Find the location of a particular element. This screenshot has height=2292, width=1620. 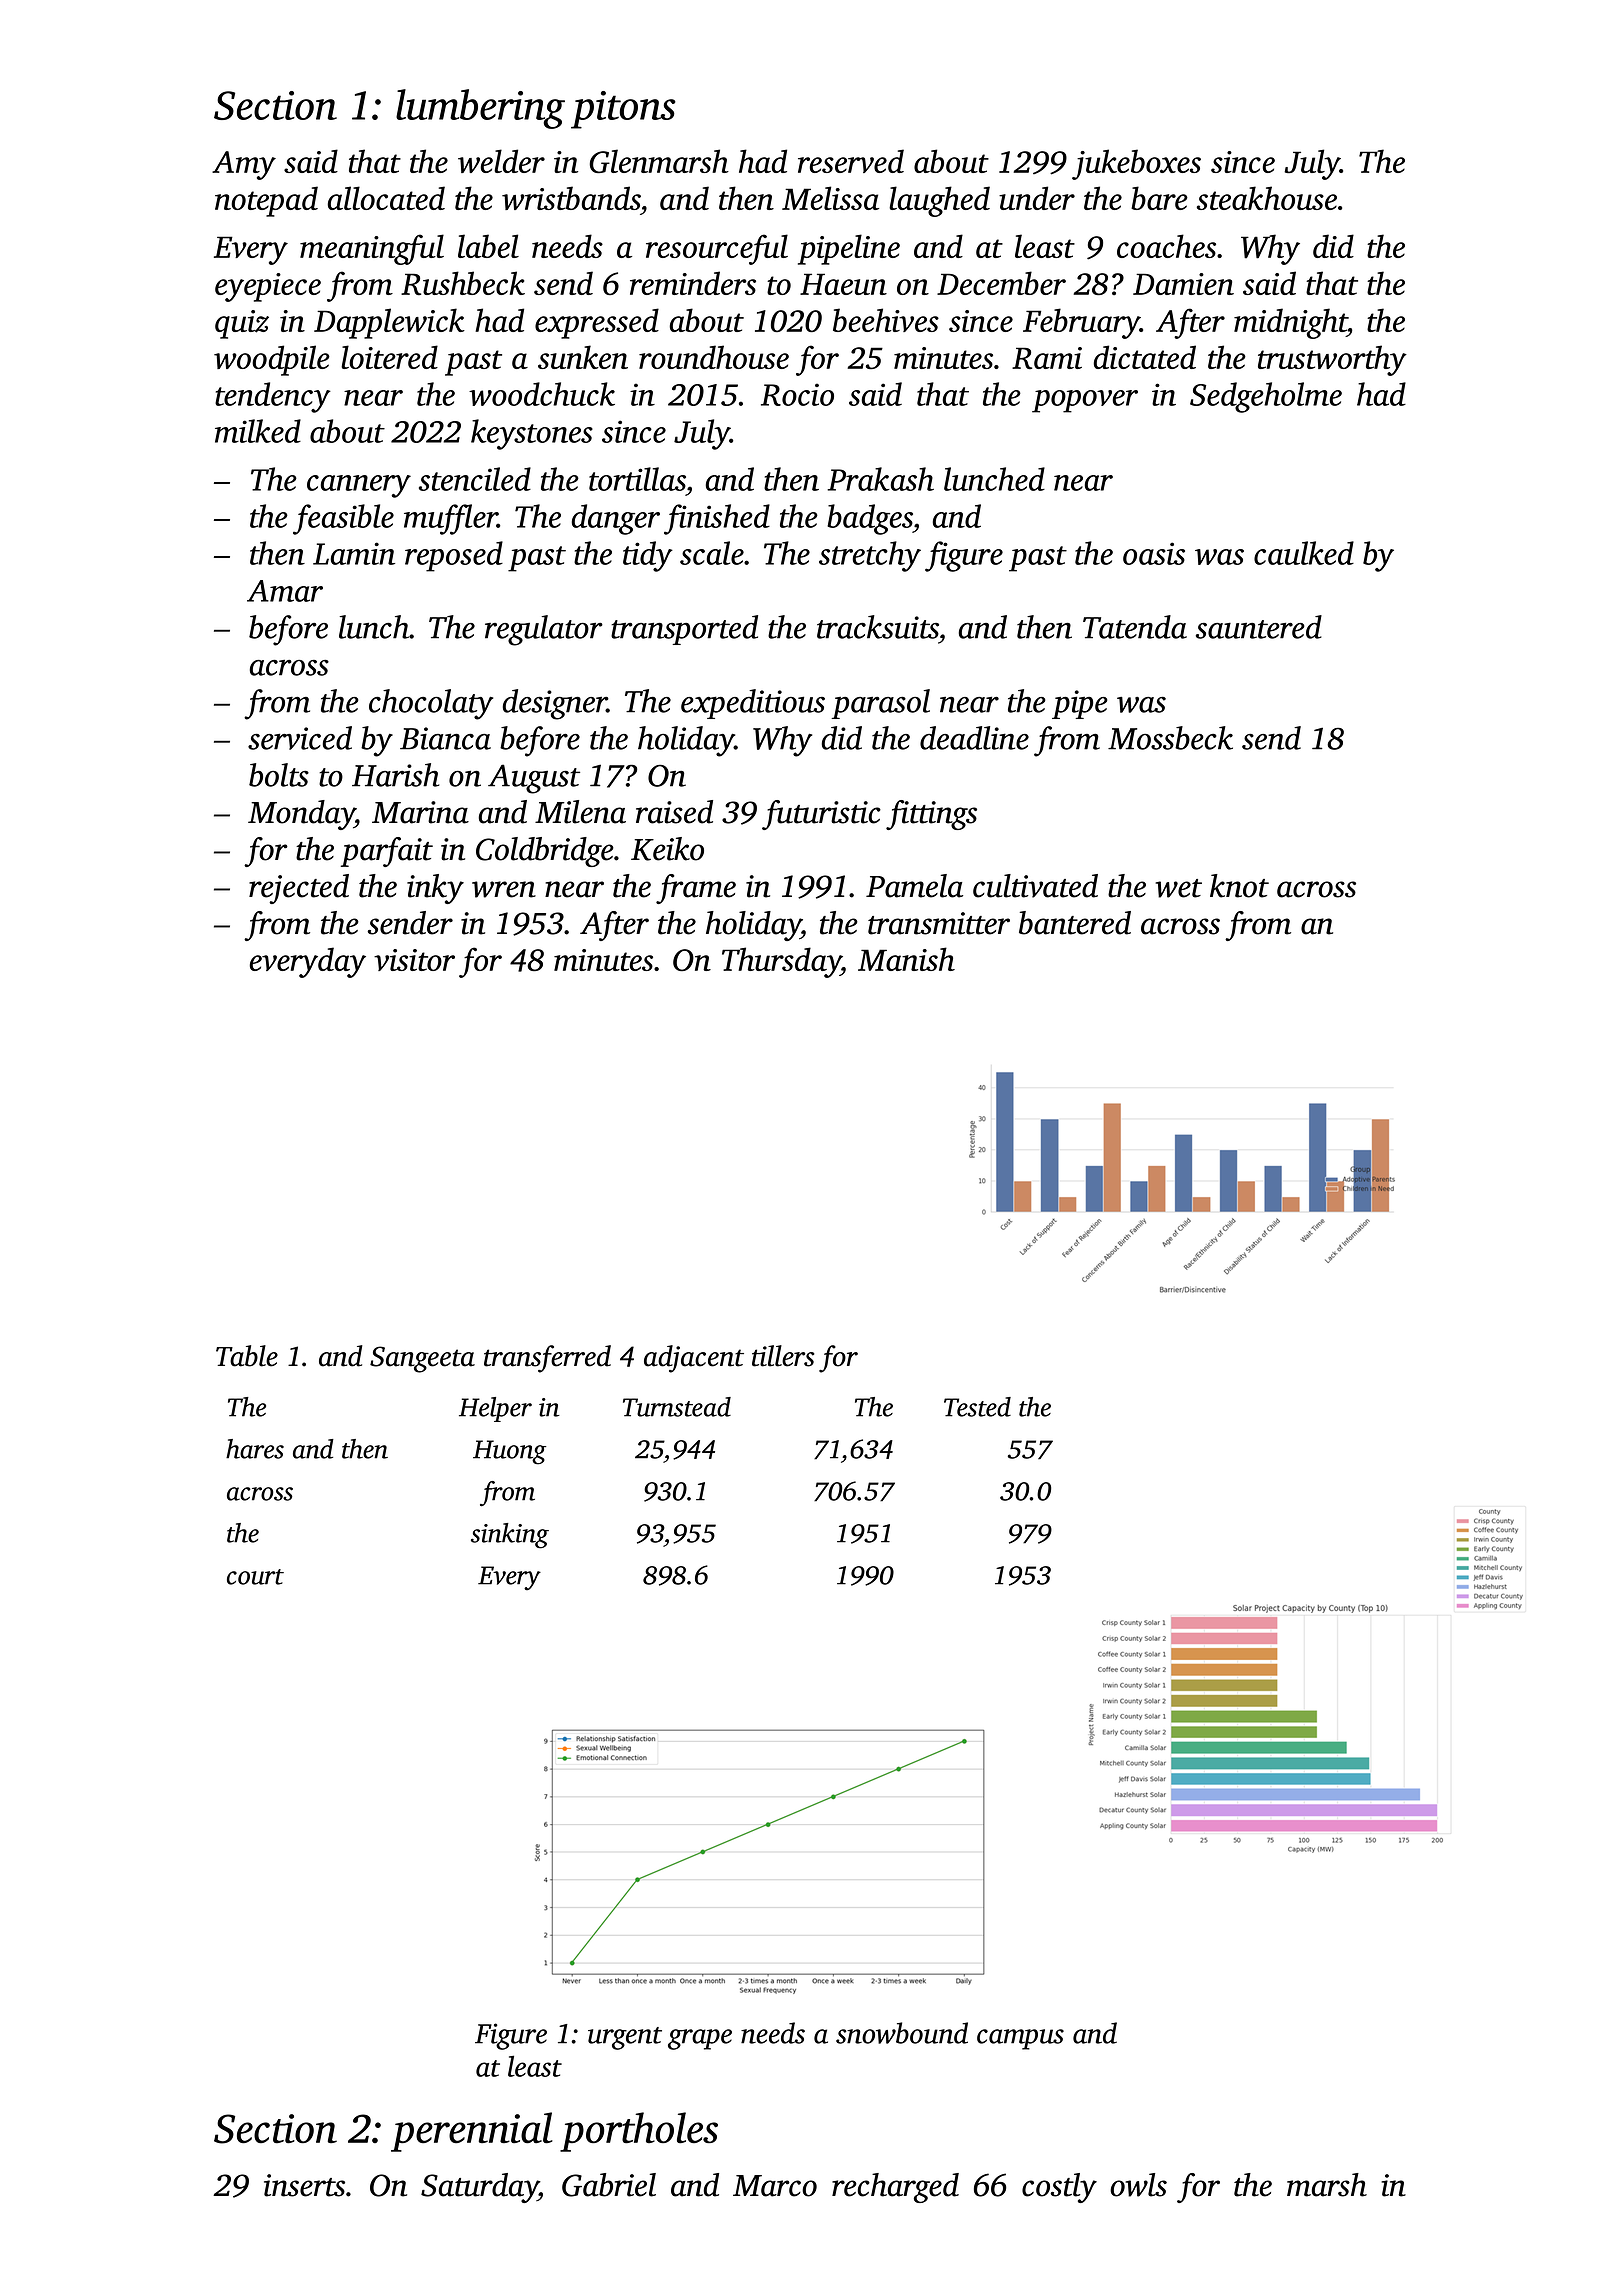

tillers is located at coordinates (783, 1356).
